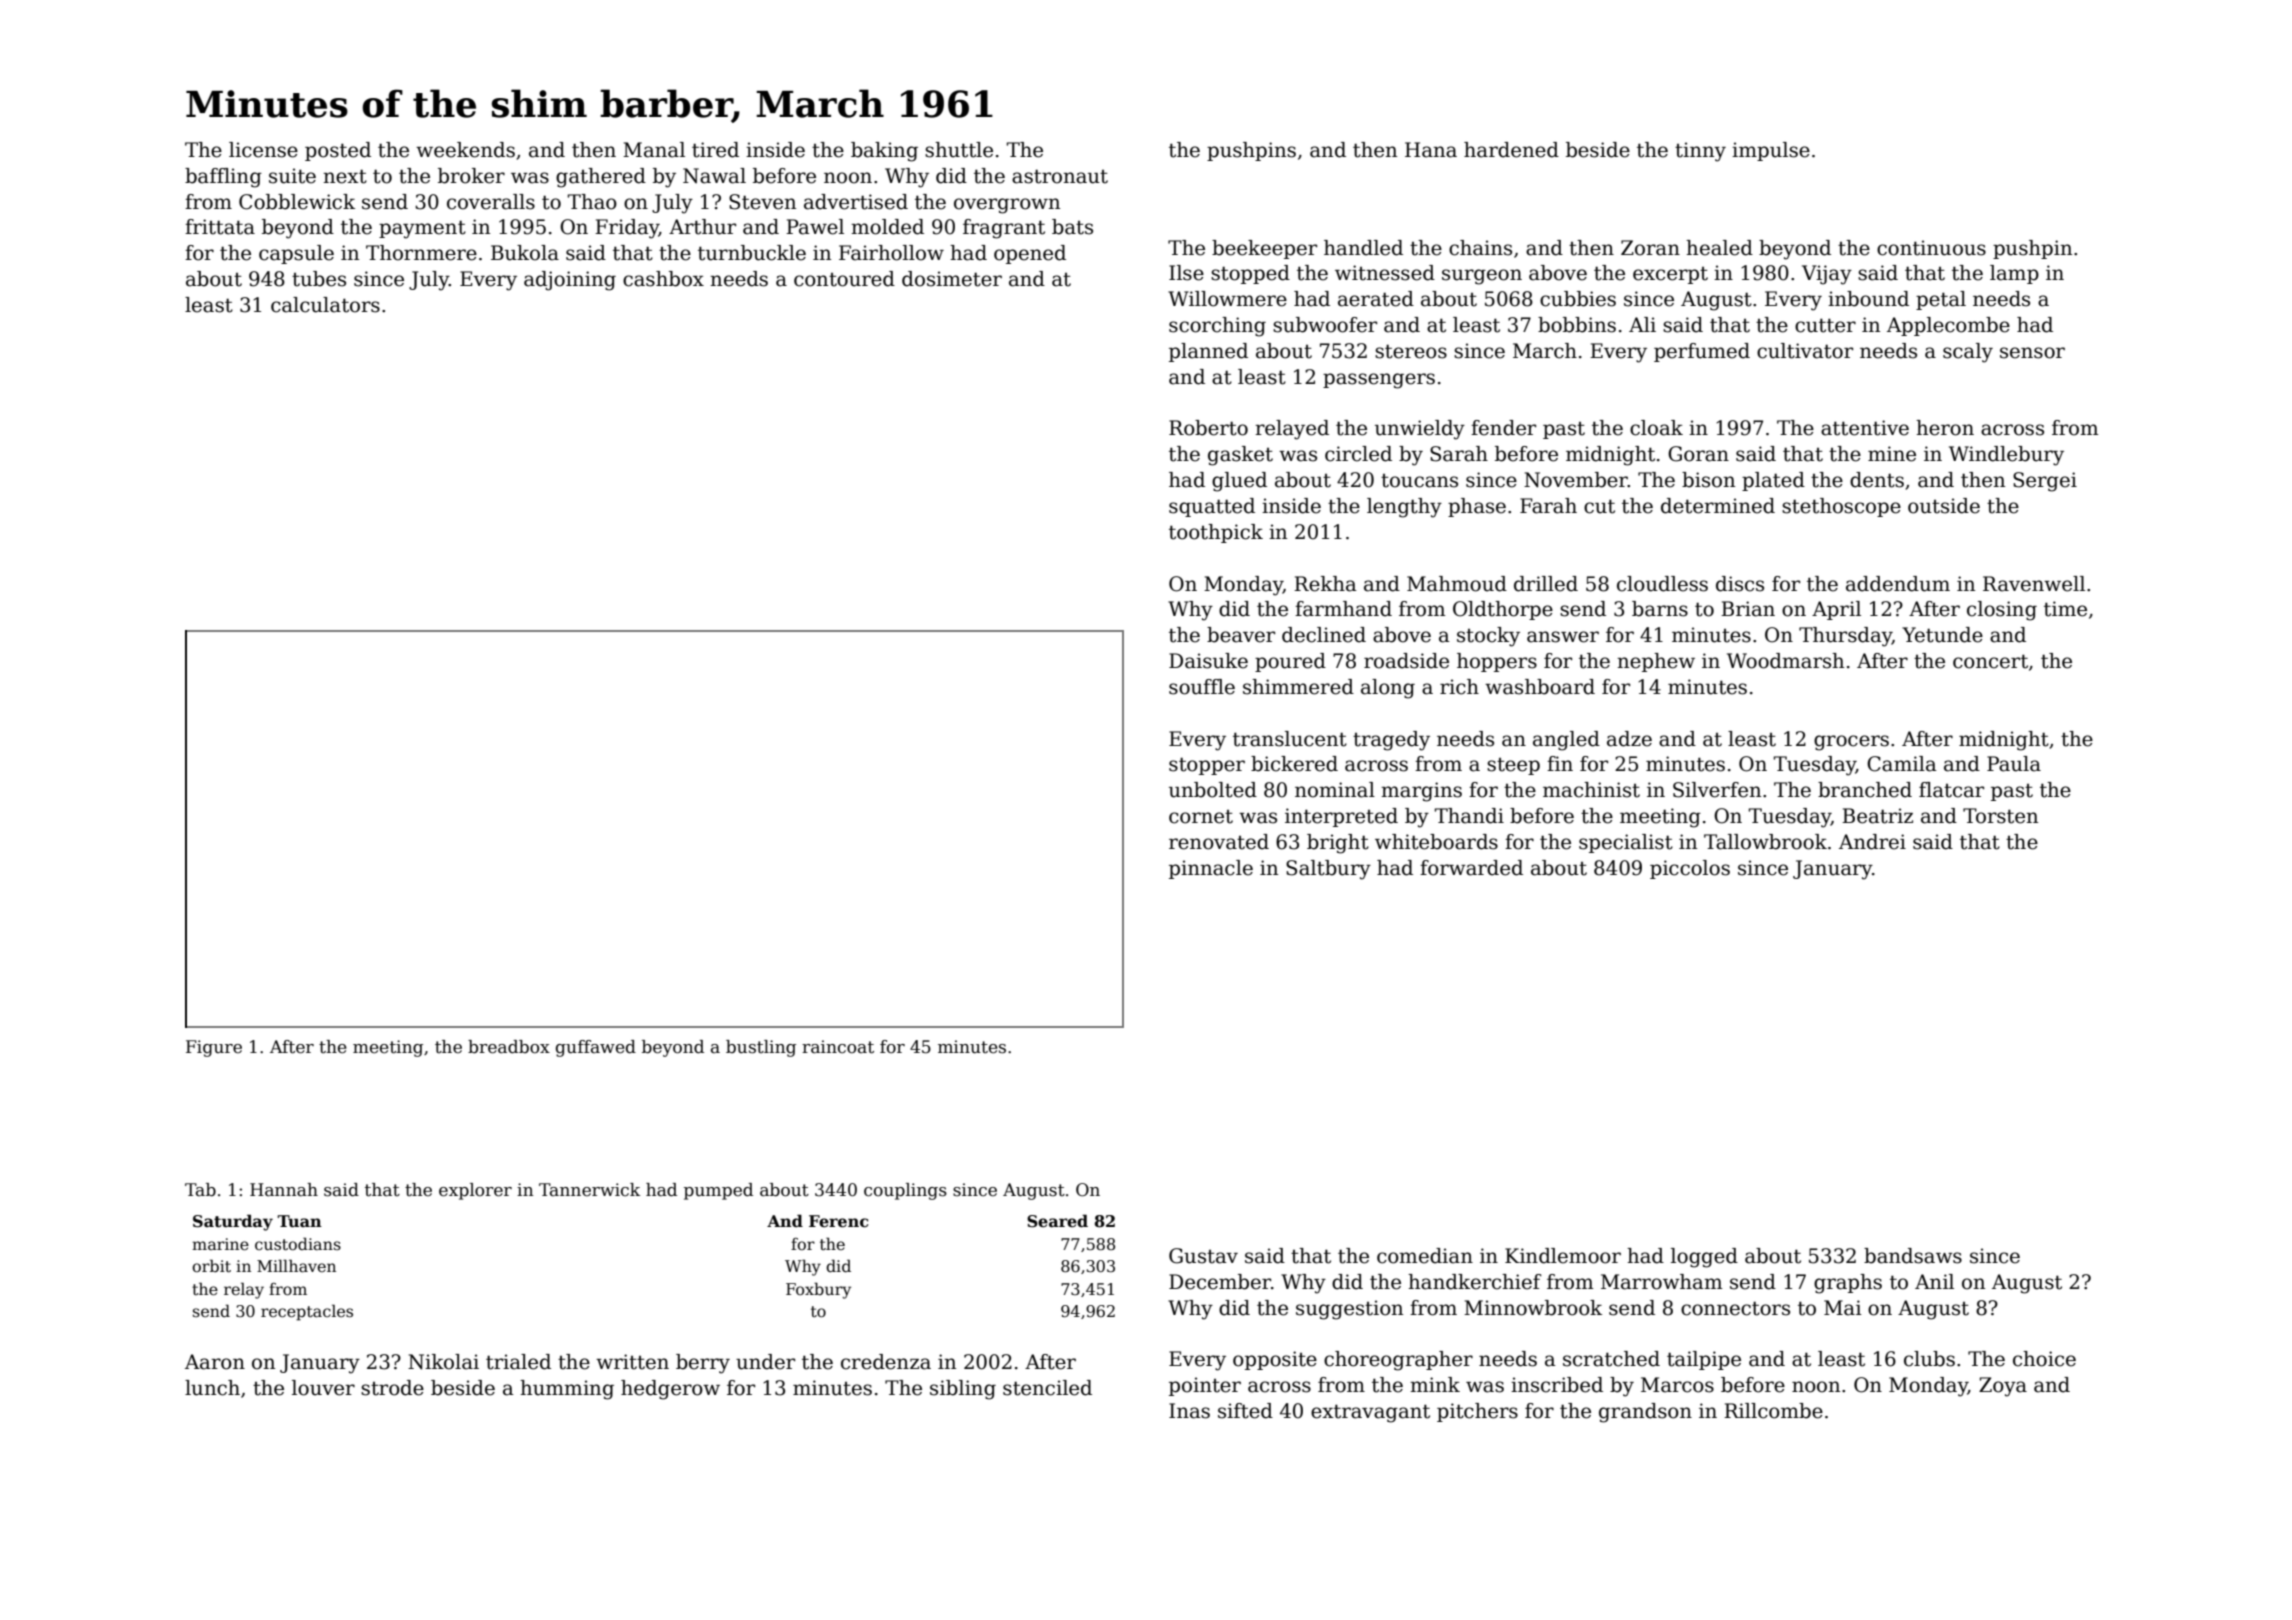  Describe the element at coordinates (509, 1047) in the image. I see `breadbox` at that location.
